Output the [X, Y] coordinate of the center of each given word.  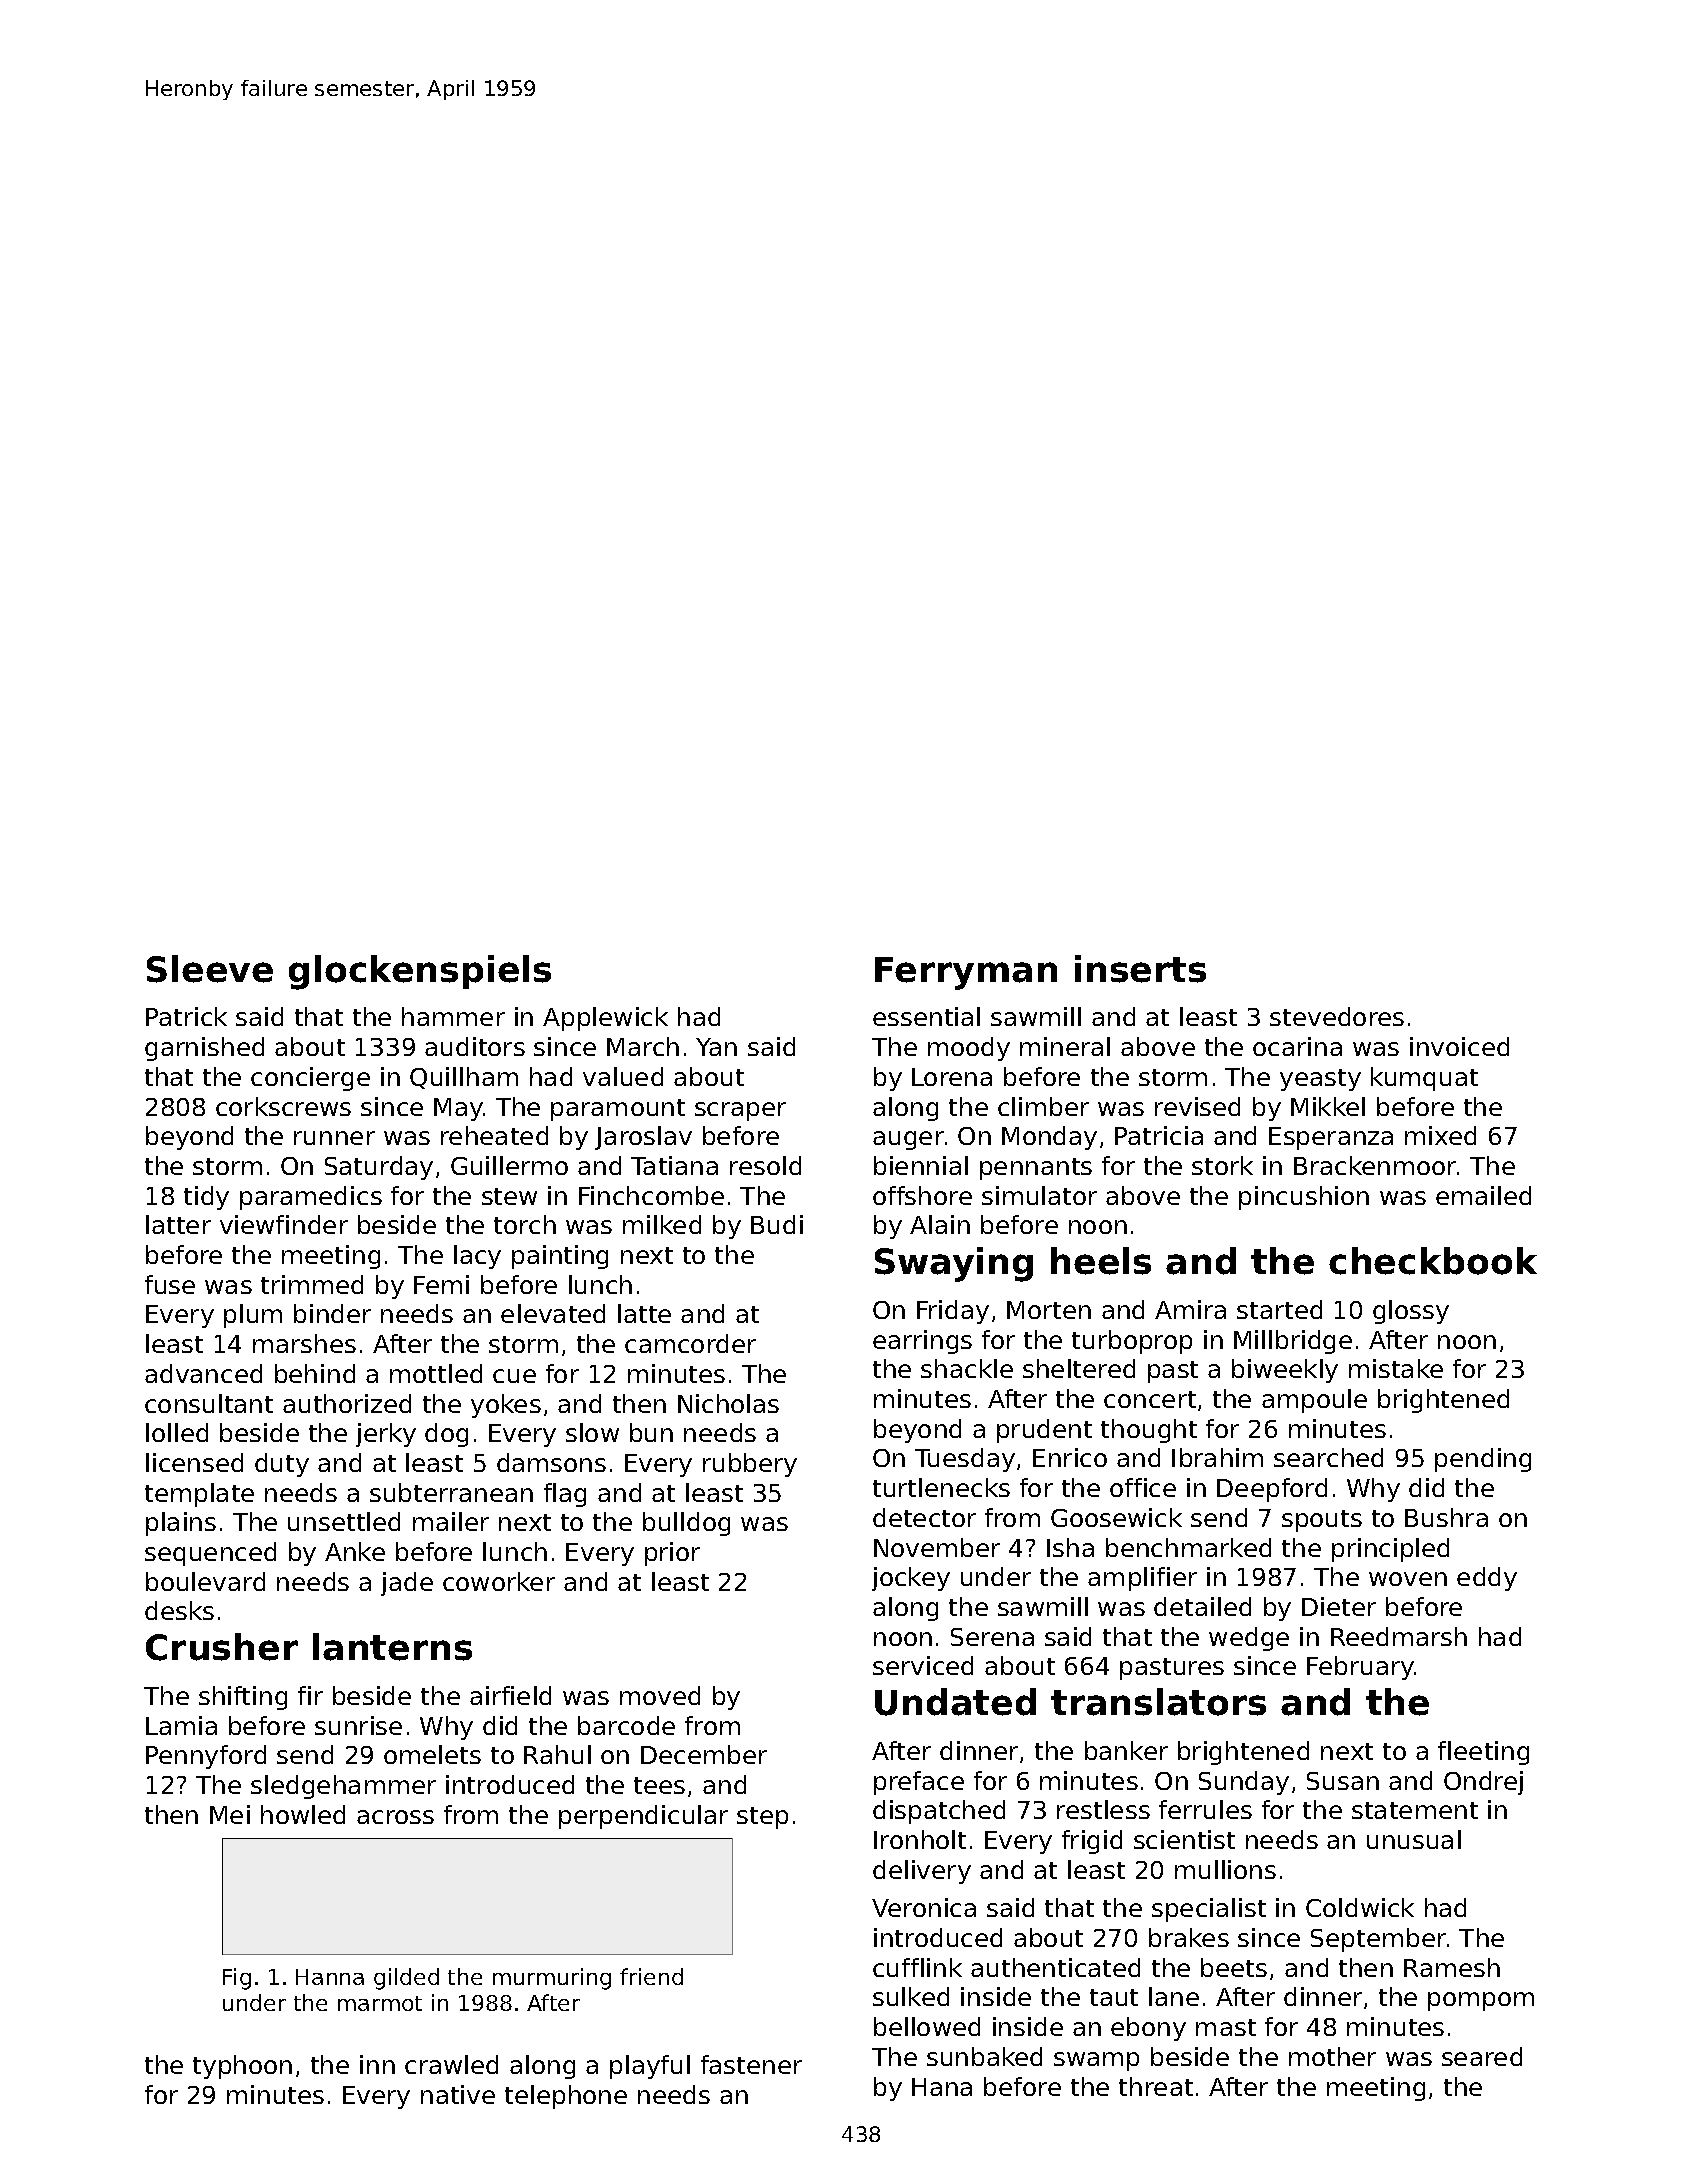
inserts [1140, 969]
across [395, 1817]
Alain [940, 1224]
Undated [955, 1702]
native [458, 2094]
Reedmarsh [1399, 1636]
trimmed [312, 1284]
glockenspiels [420, 972]
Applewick [605, 1019]
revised [1197, 1106]
